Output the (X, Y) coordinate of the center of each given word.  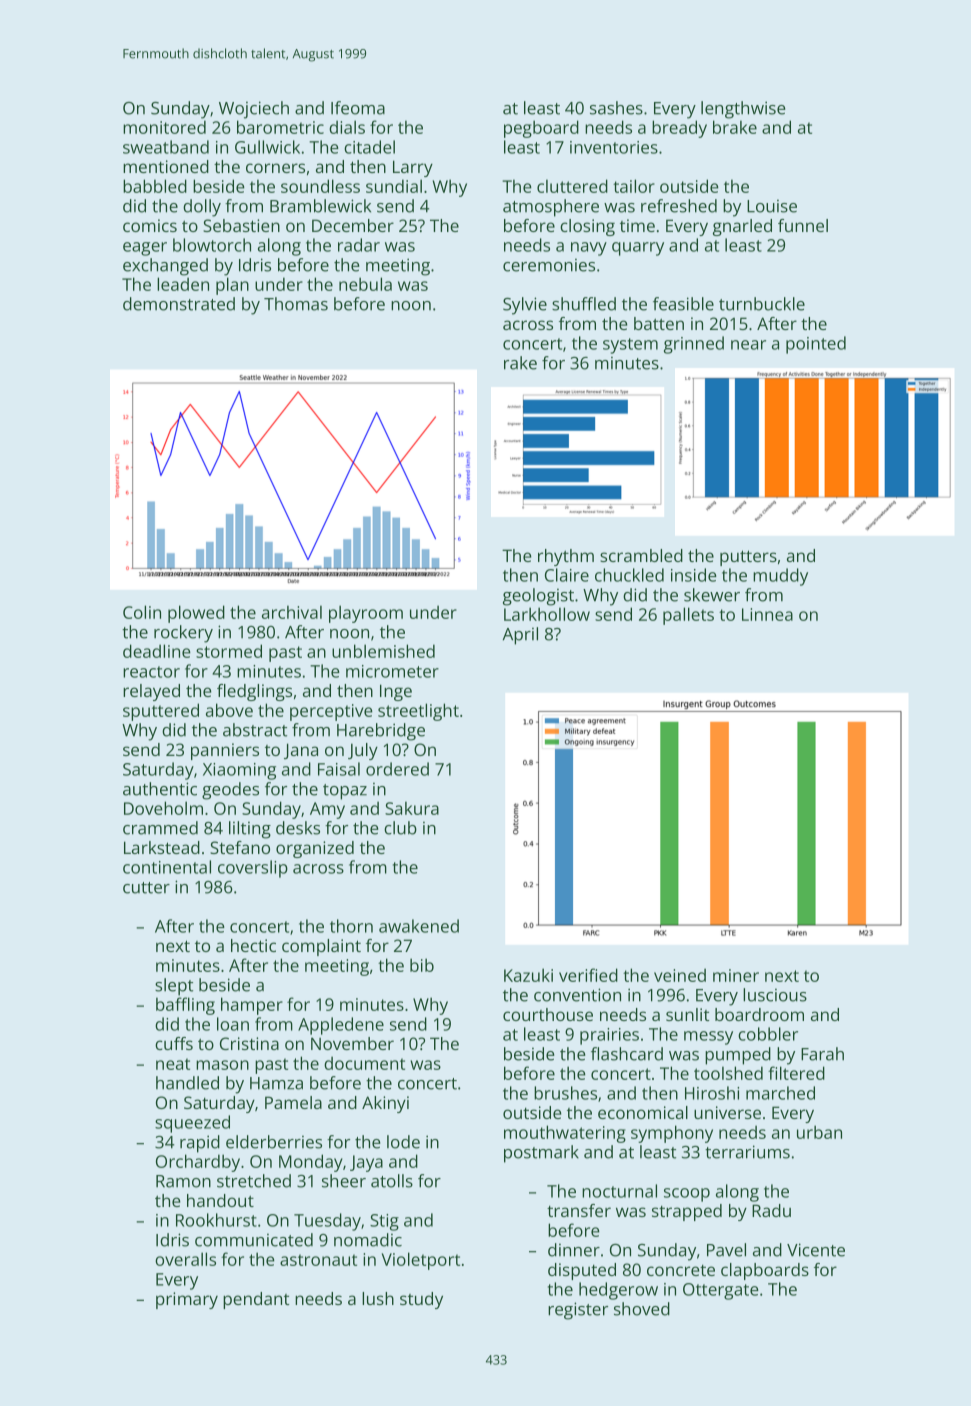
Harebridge (381, 732)
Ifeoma (358, 108)
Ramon (183, 1181)
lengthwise (743, 110)
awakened (419, 926)
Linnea (767, 614)
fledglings (254, 692)
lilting (250, 830)
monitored (164, 127)
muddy (780, 577)
